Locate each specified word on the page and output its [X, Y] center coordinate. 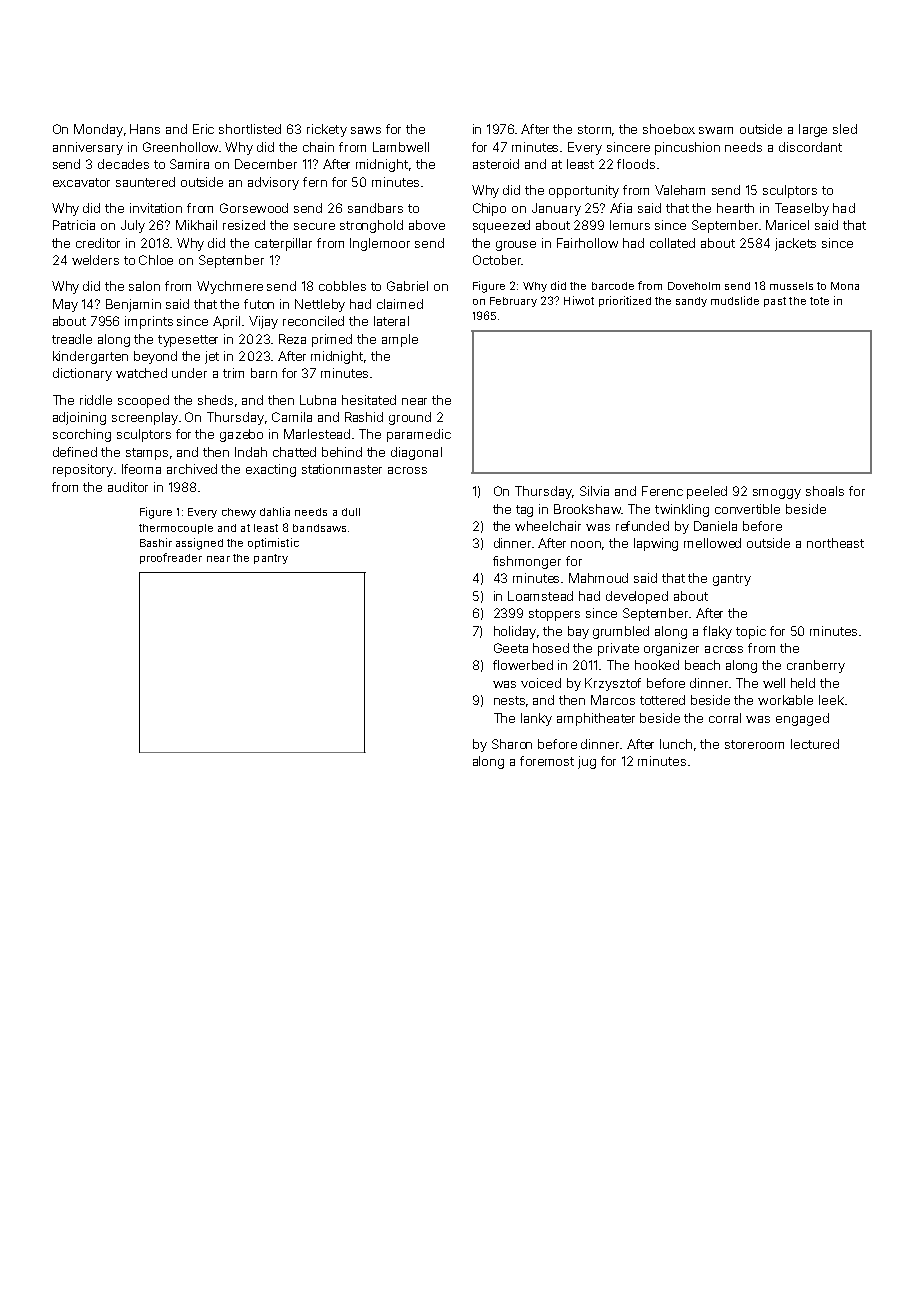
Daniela [715, 526]
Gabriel [407, 286]
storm [594, 129]
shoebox [669, 129]
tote [819, 301]
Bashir [156, 542]
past [775, 302]
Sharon [512, 744]
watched [141, 373]
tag [524, 511]
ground [410, 418]
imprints [149, 322]
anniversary [88, 148]
